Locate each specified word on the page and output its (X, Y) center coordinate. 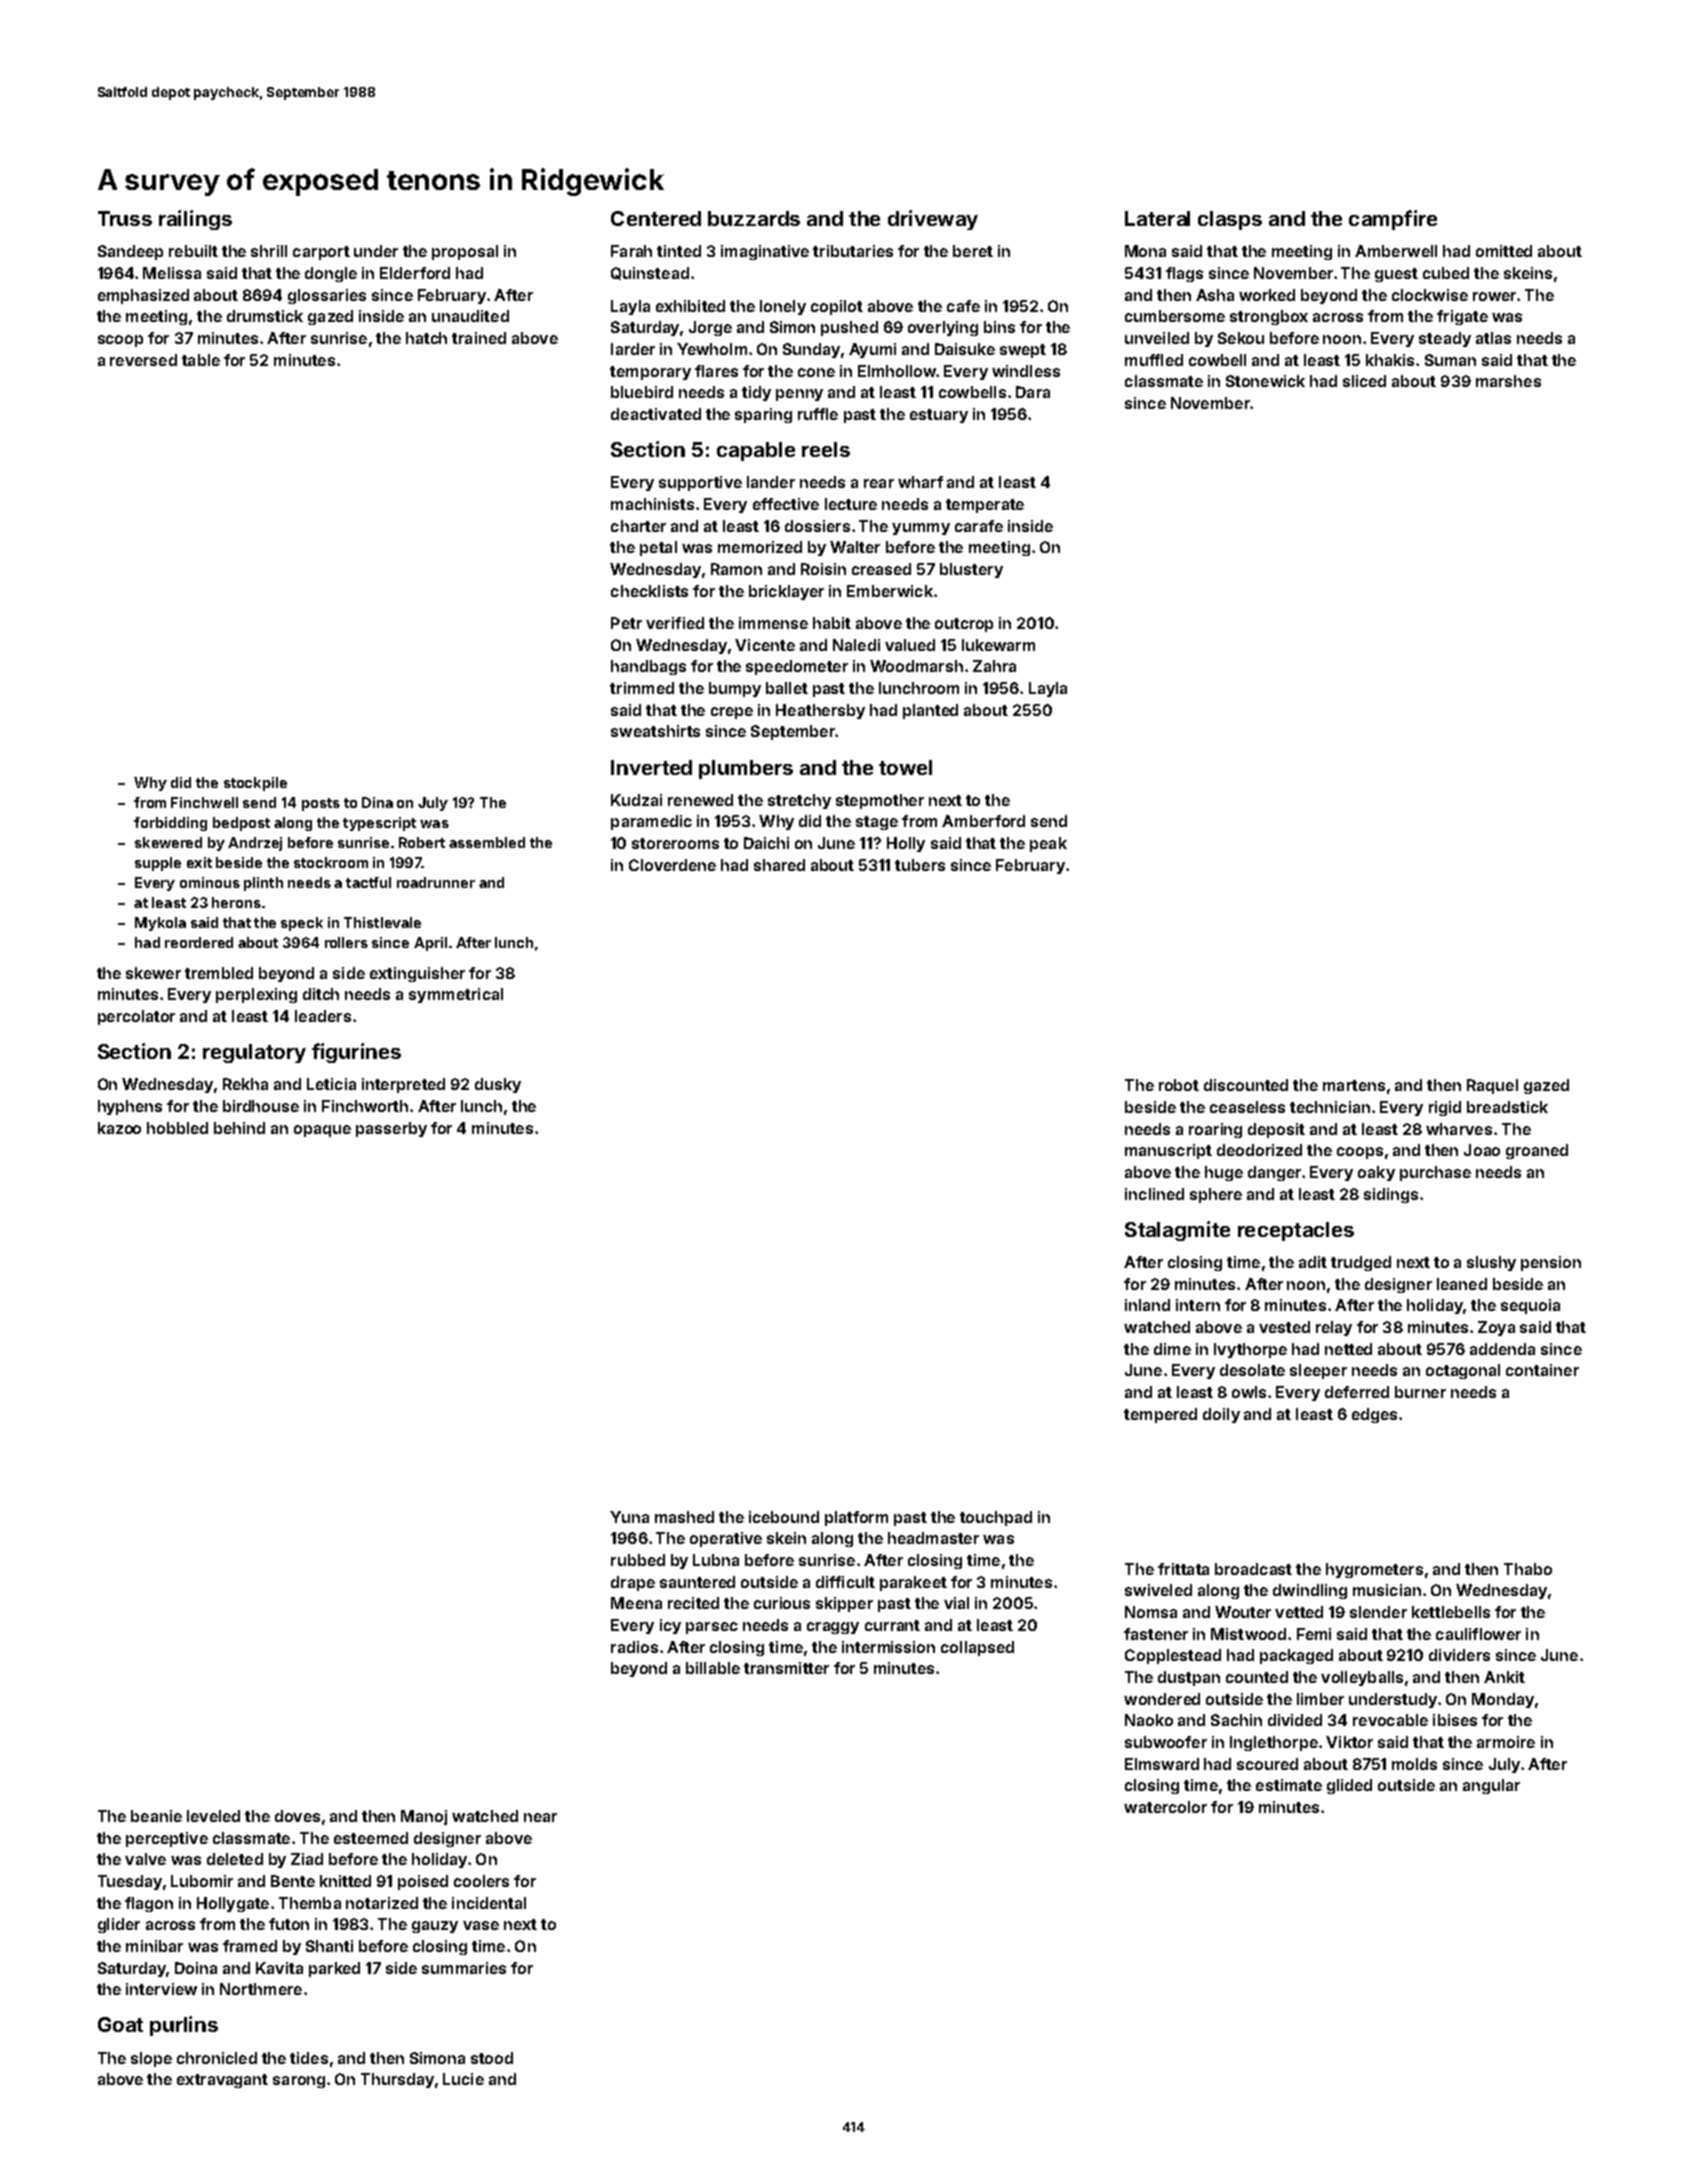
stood (492, 2058)
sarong (299, 2082)
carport (321, 253)
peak (1048, 844)
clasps (1230, 220)
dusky (498, 1085)
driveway (933, 220)
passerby (391, 1129)
